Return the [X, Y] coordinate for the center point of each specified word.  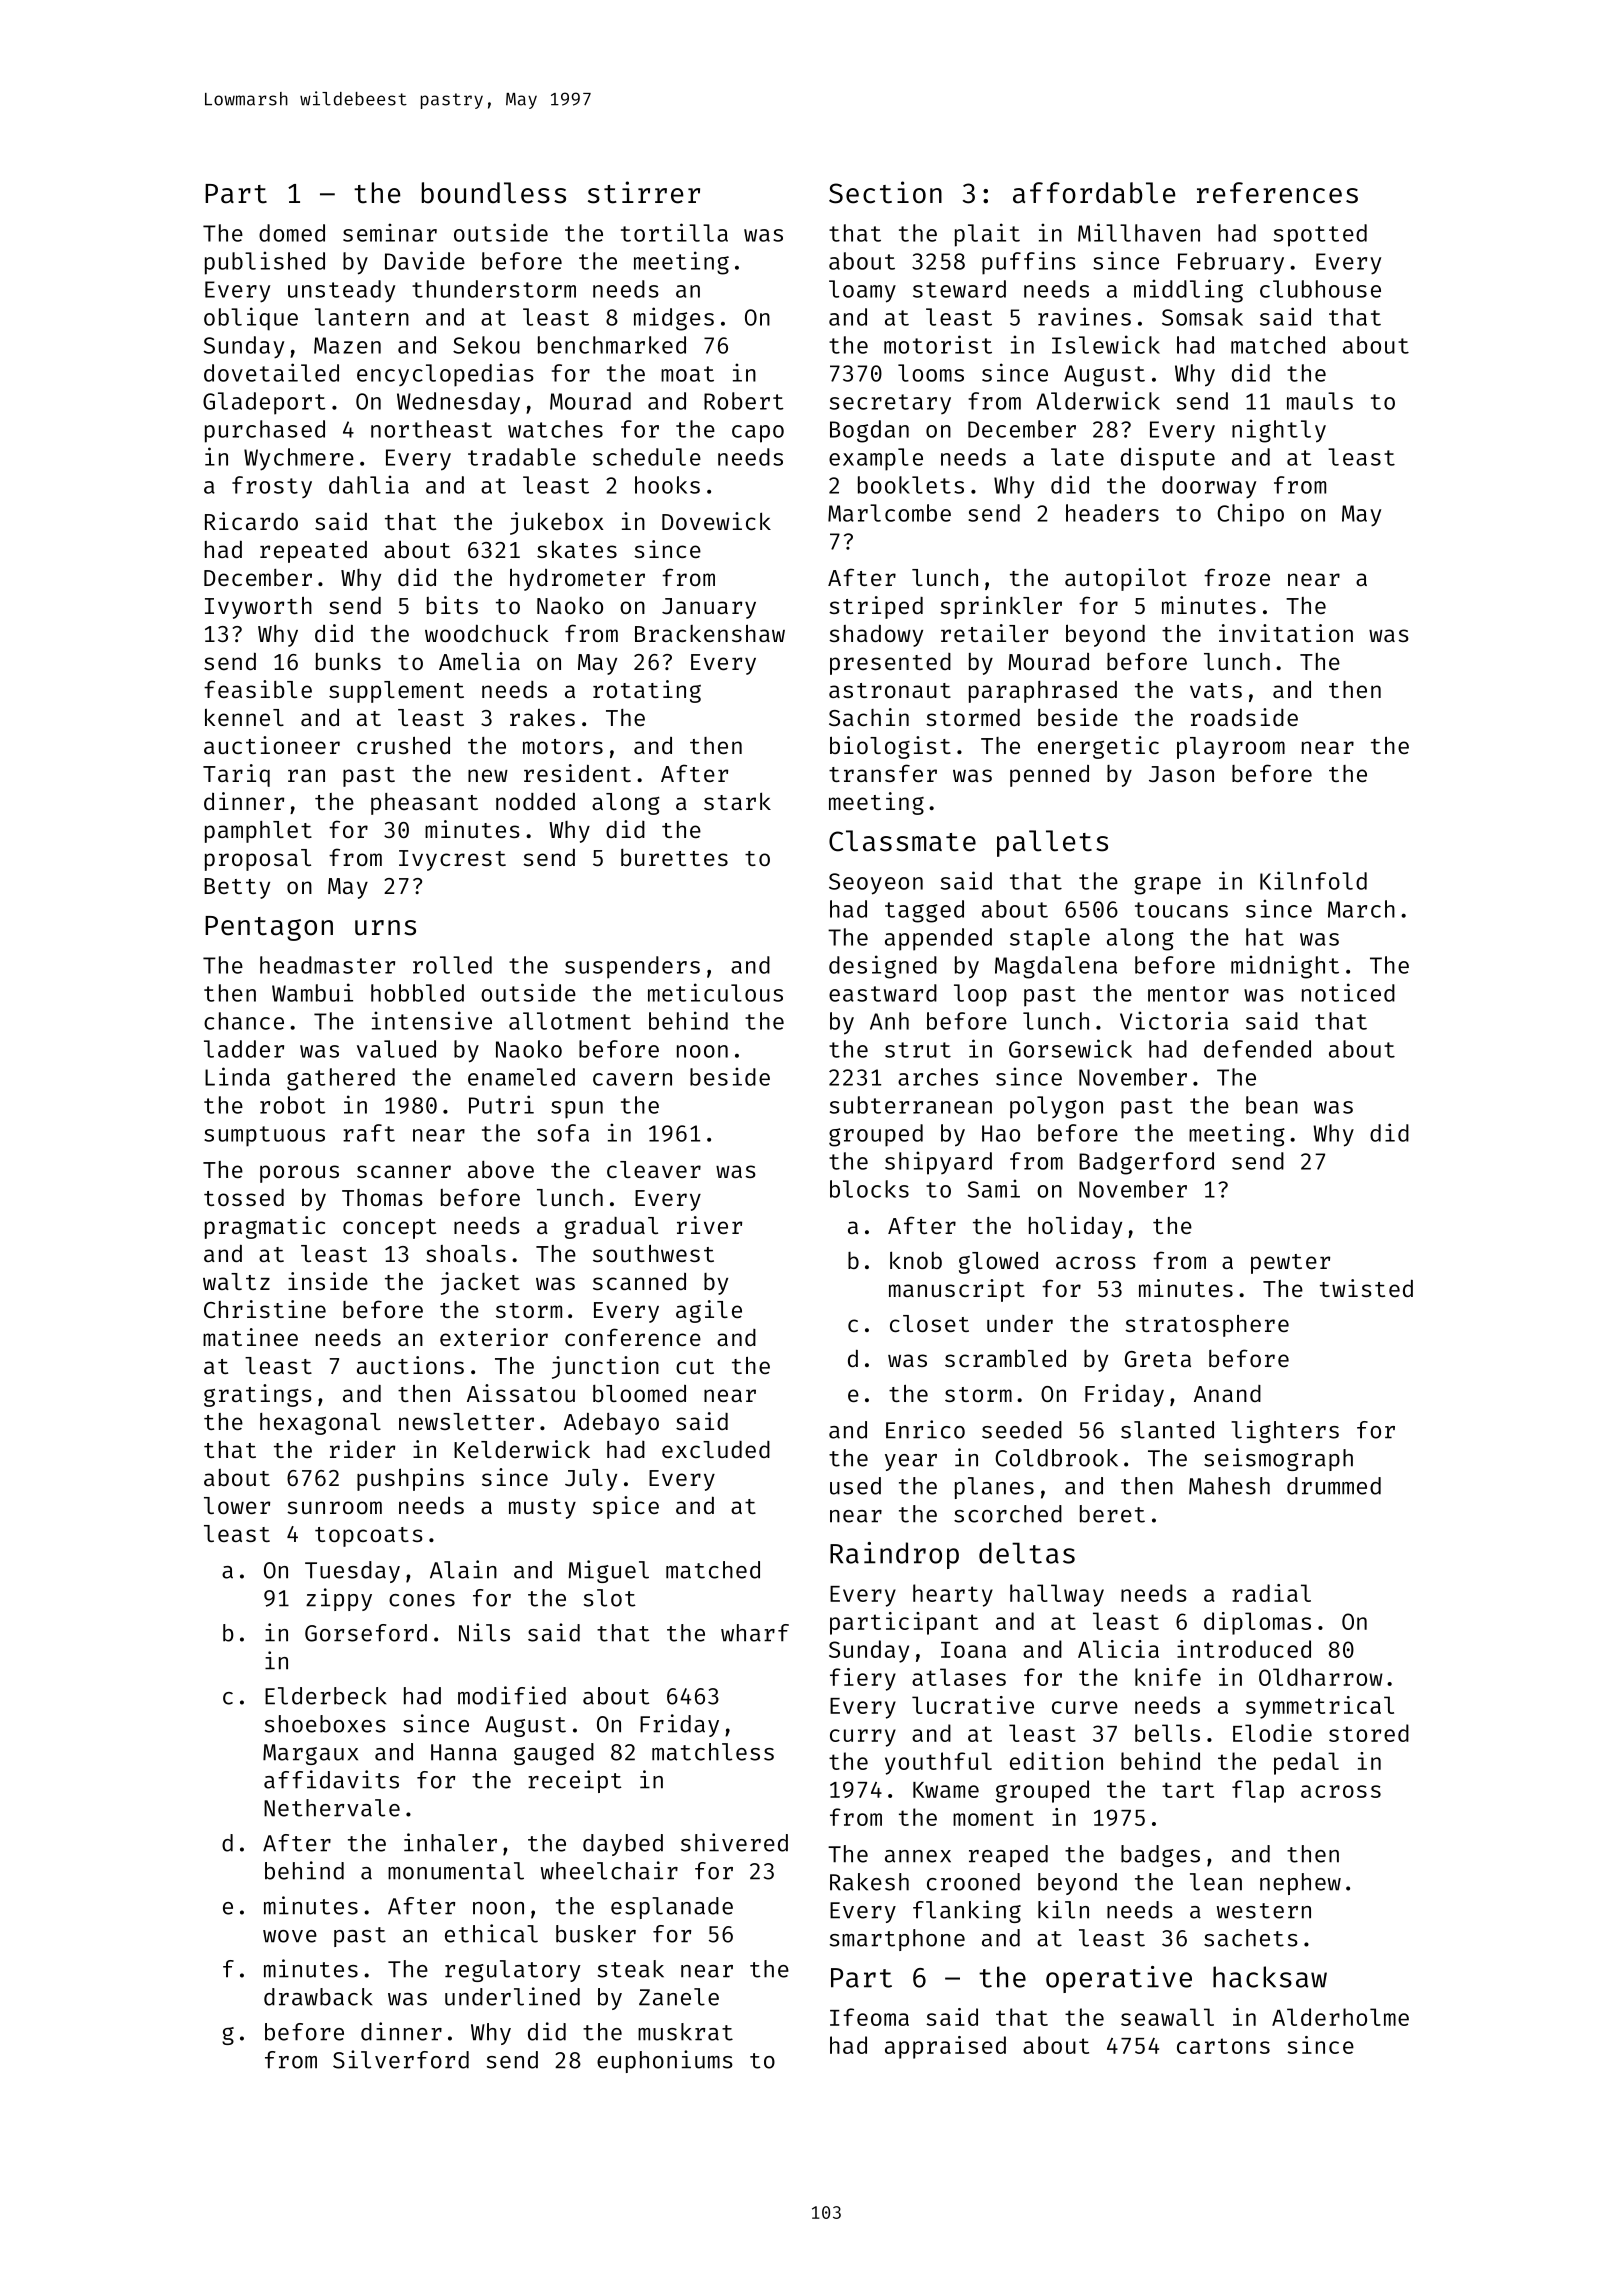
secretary [890, 404]
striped [876, 607]
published [265, 263]
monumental [456, 1871]
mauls [1320, 401]
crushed [403, 745]
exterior [494, 1337]
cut [695, 1366]
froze [1237, 577]
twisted [1366, 1288]
